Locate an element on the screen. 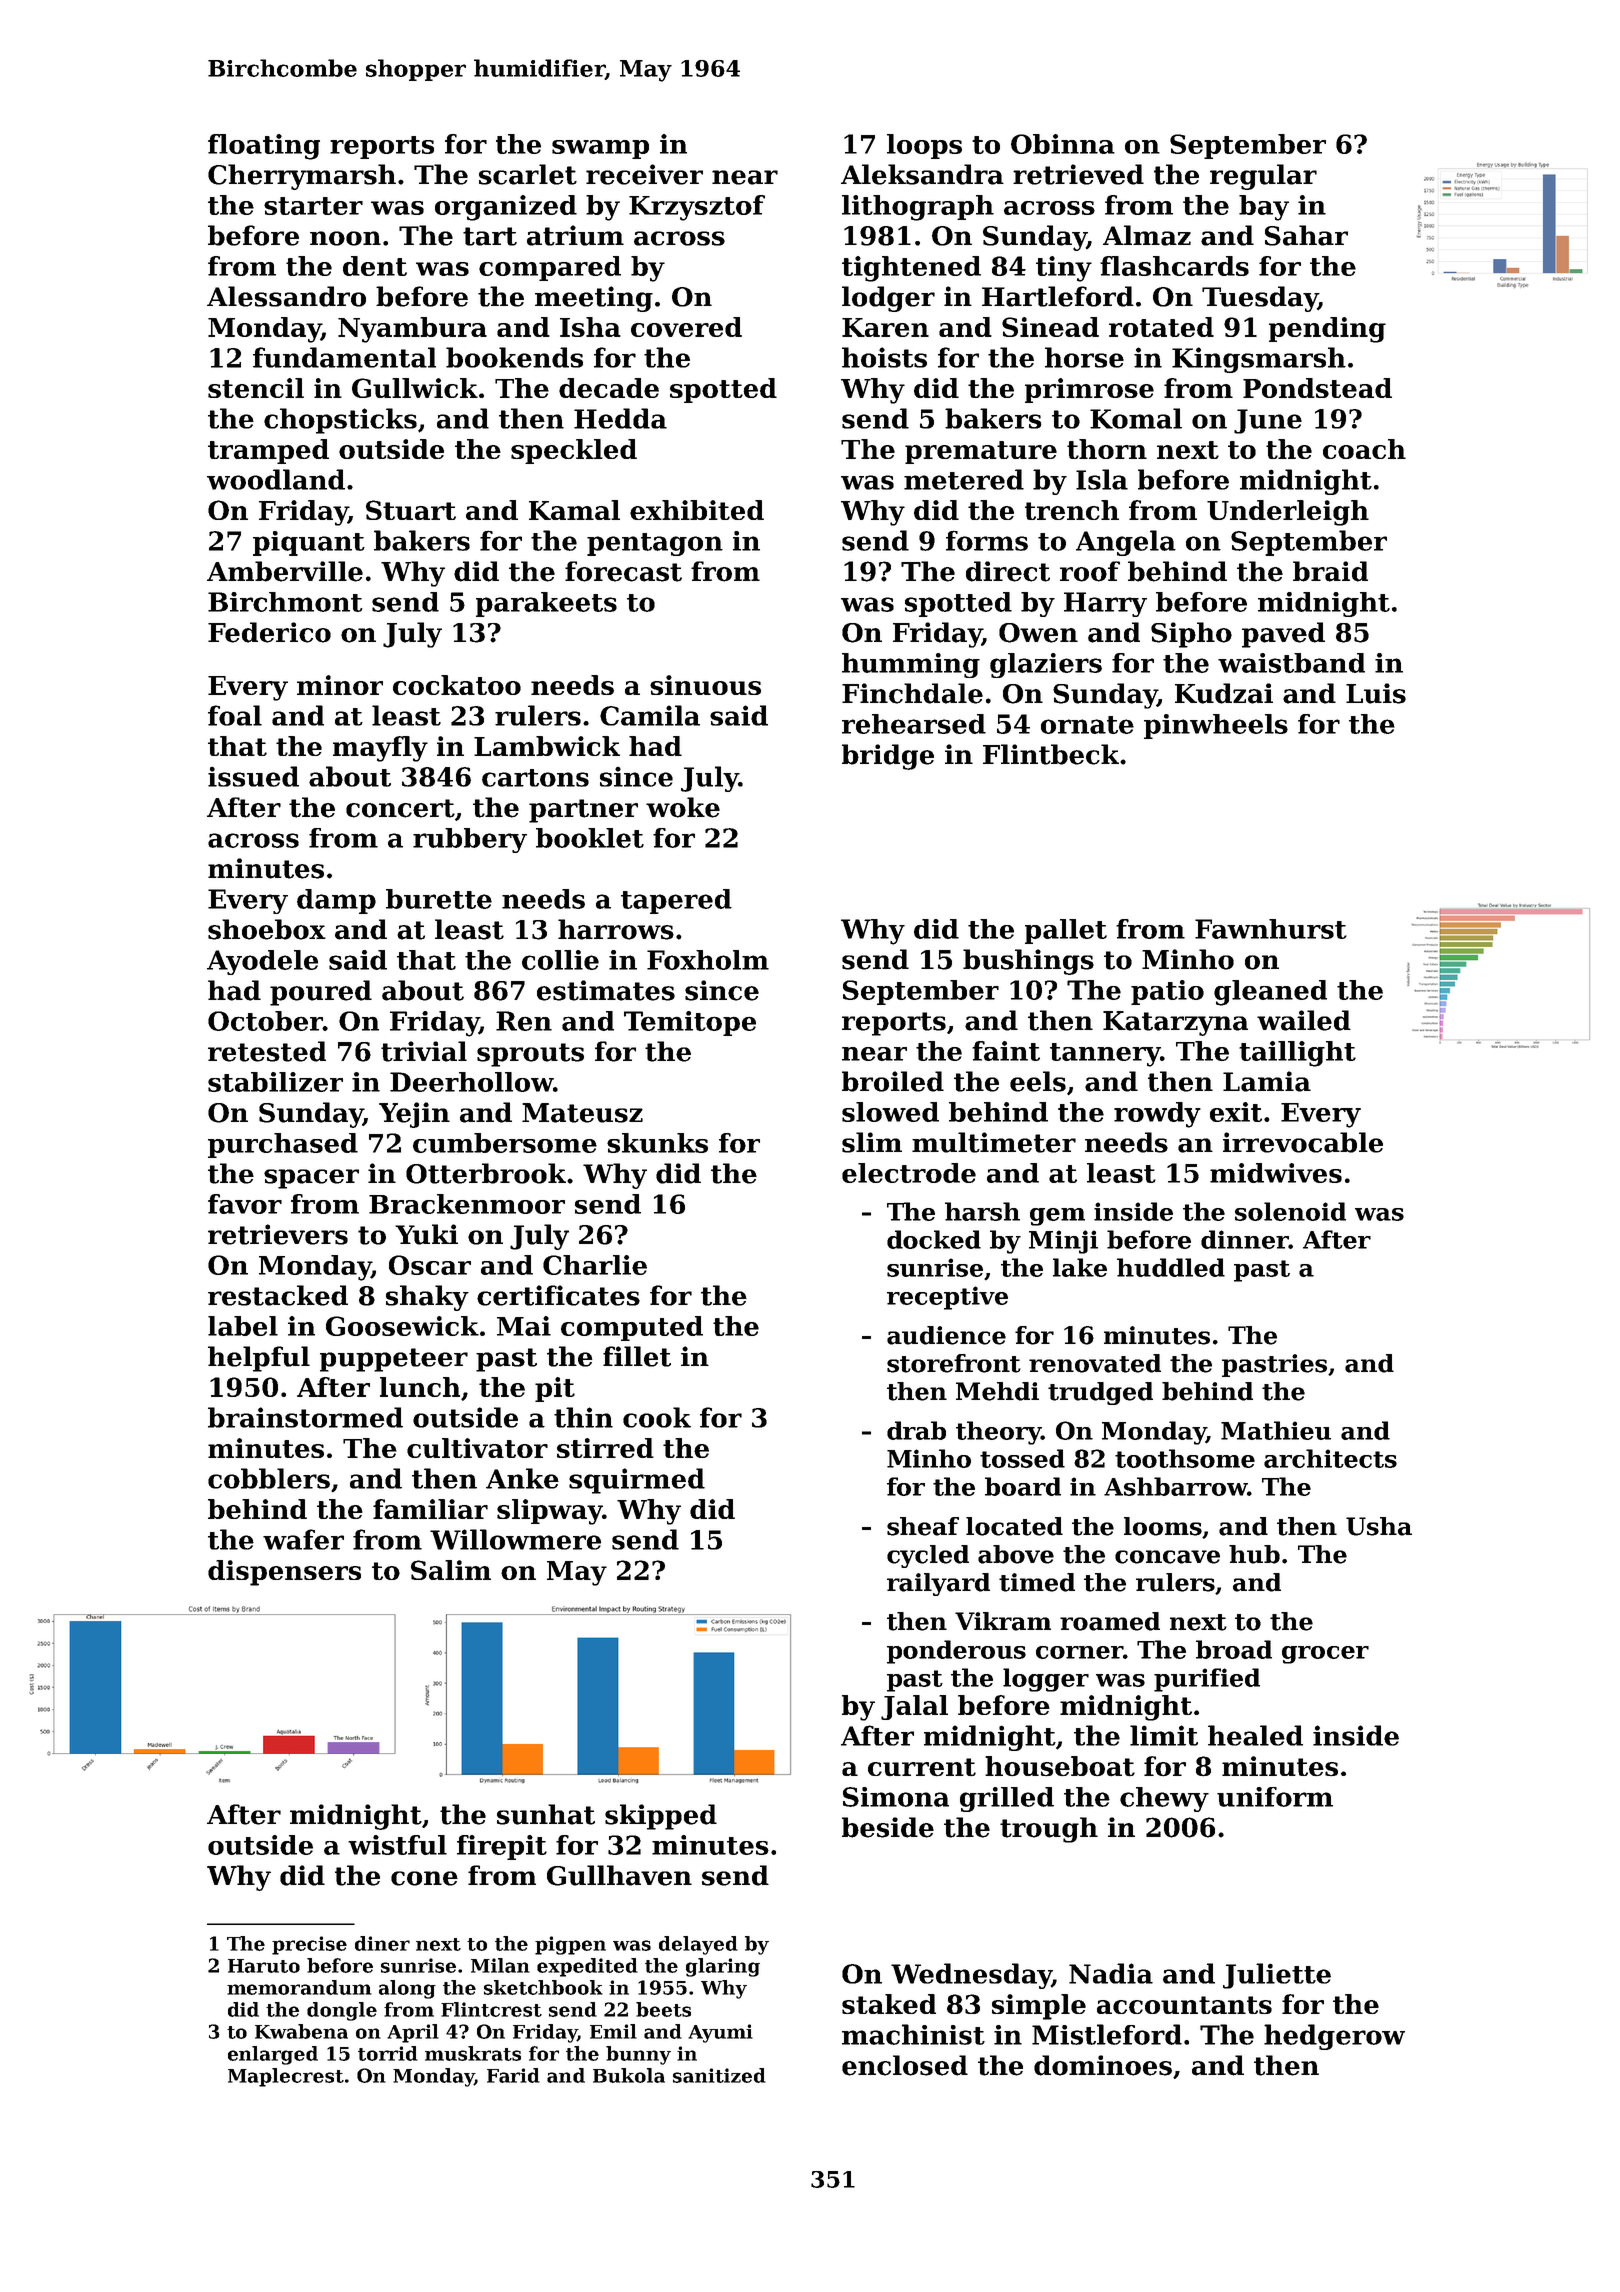 The width and height of the screenshot is (1620, 2292). lunch is located at coordinates (420, 1387).
